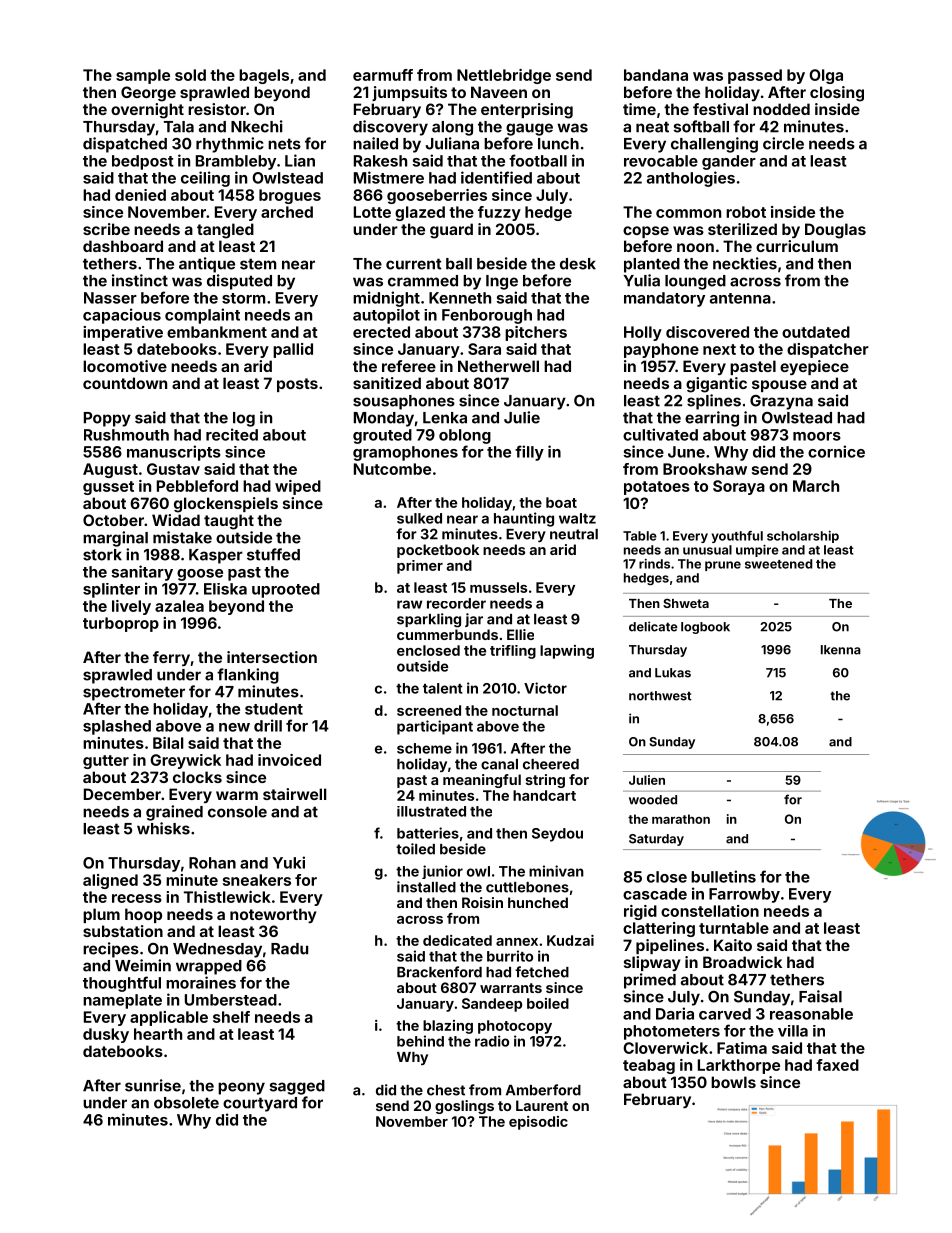 This screenshot has width=952, height=1233. Describe the element at coordinates (260, 1104) in the screenshot. I see `courtyard` at that location.
